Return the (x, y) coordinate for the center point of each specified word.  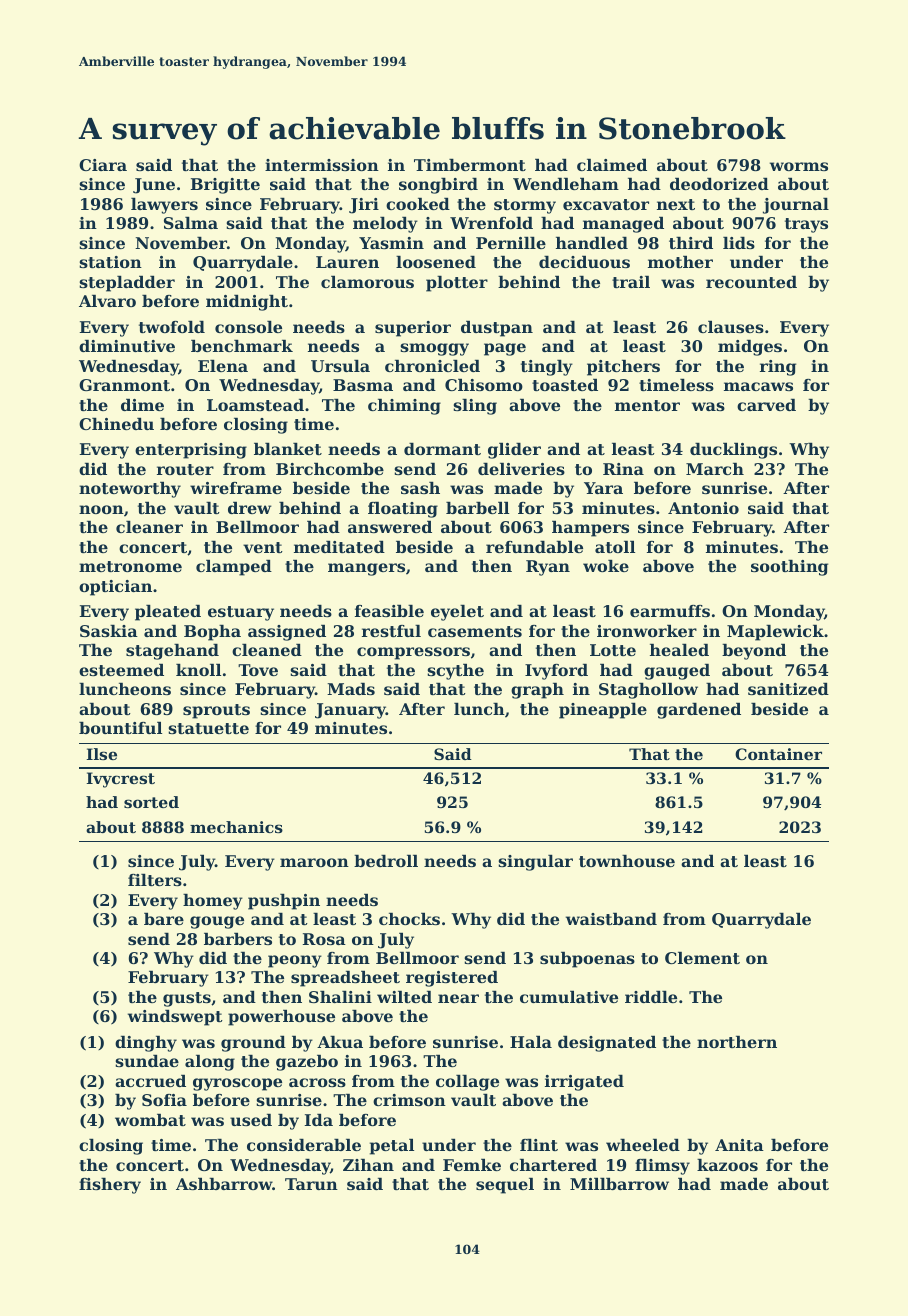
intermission (322, 165)
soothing (789, 568)
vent (263, 547)
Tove (258, 670)
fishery (110, 1186)
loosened (436, 262)
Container (778, 754)
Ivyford (556, 672)
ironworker (647, 631)
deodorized (719, 184)
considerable (304, 1145)
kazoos (727, 1165)
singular (535, 863)
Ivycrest (120, 780)
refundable (534, 547)
